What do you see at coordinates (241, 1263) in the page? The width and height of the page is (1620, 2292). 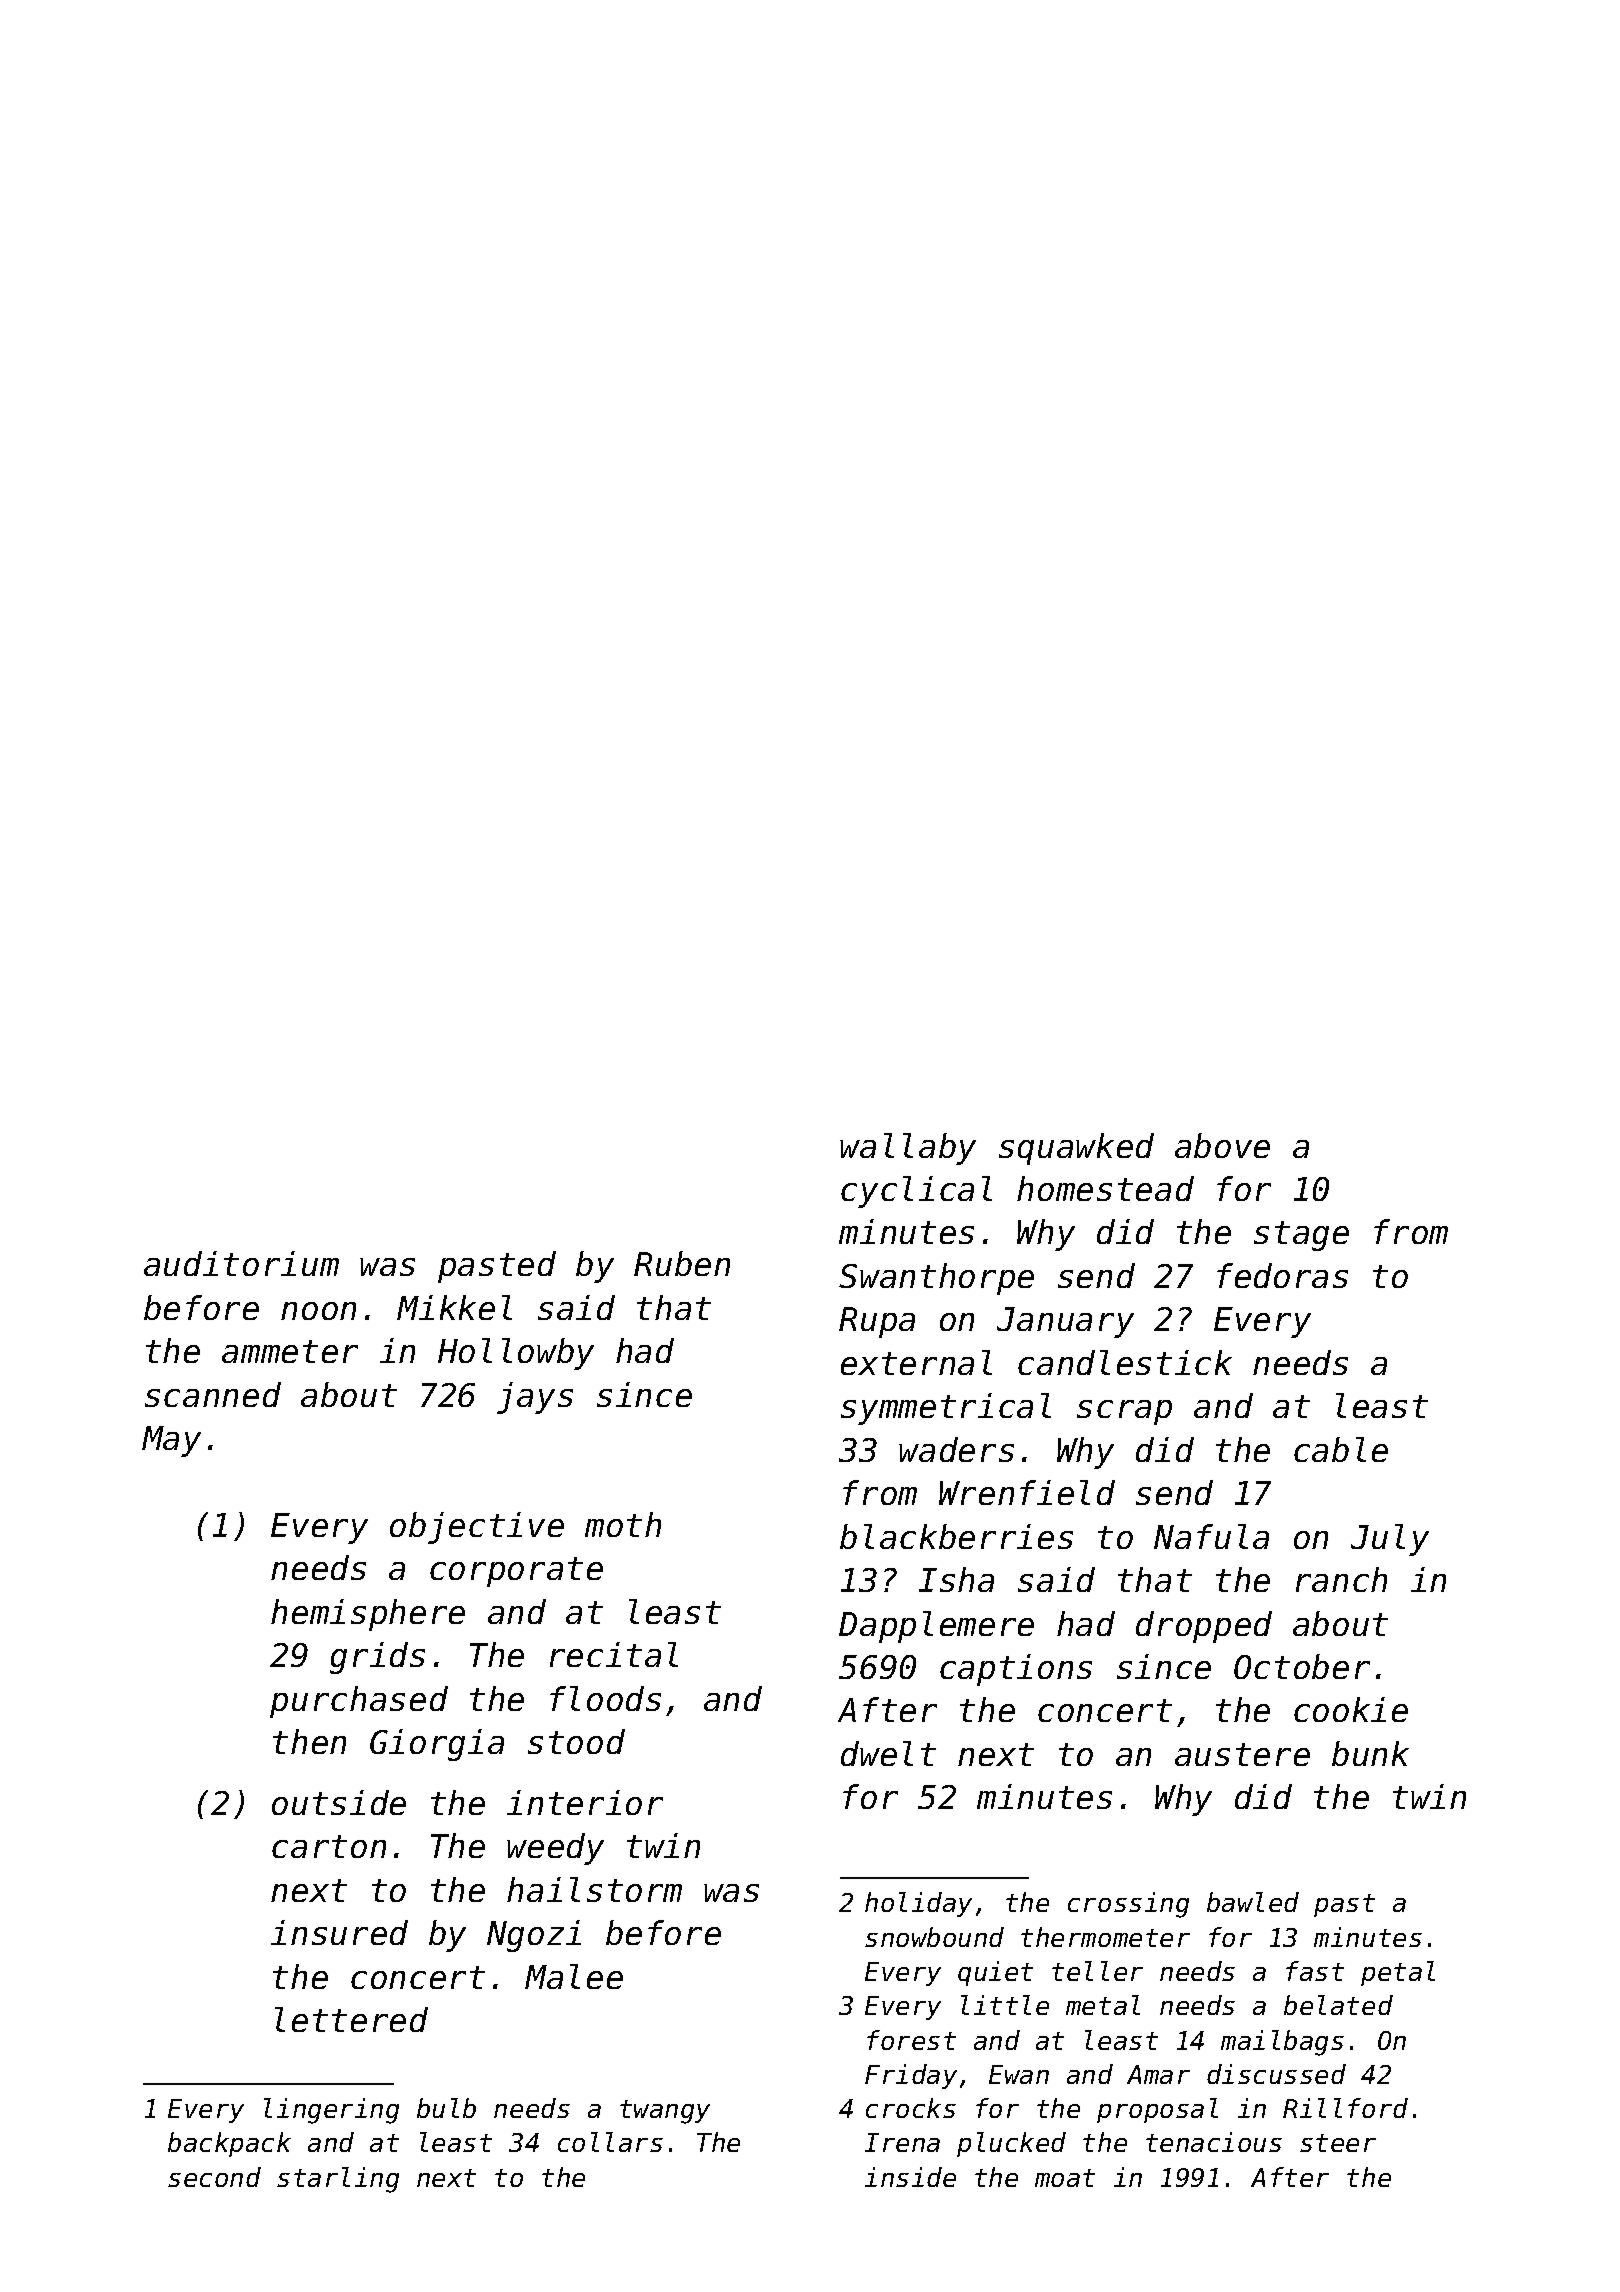 I see `auditorium` at bounding box center [241, 1263].
